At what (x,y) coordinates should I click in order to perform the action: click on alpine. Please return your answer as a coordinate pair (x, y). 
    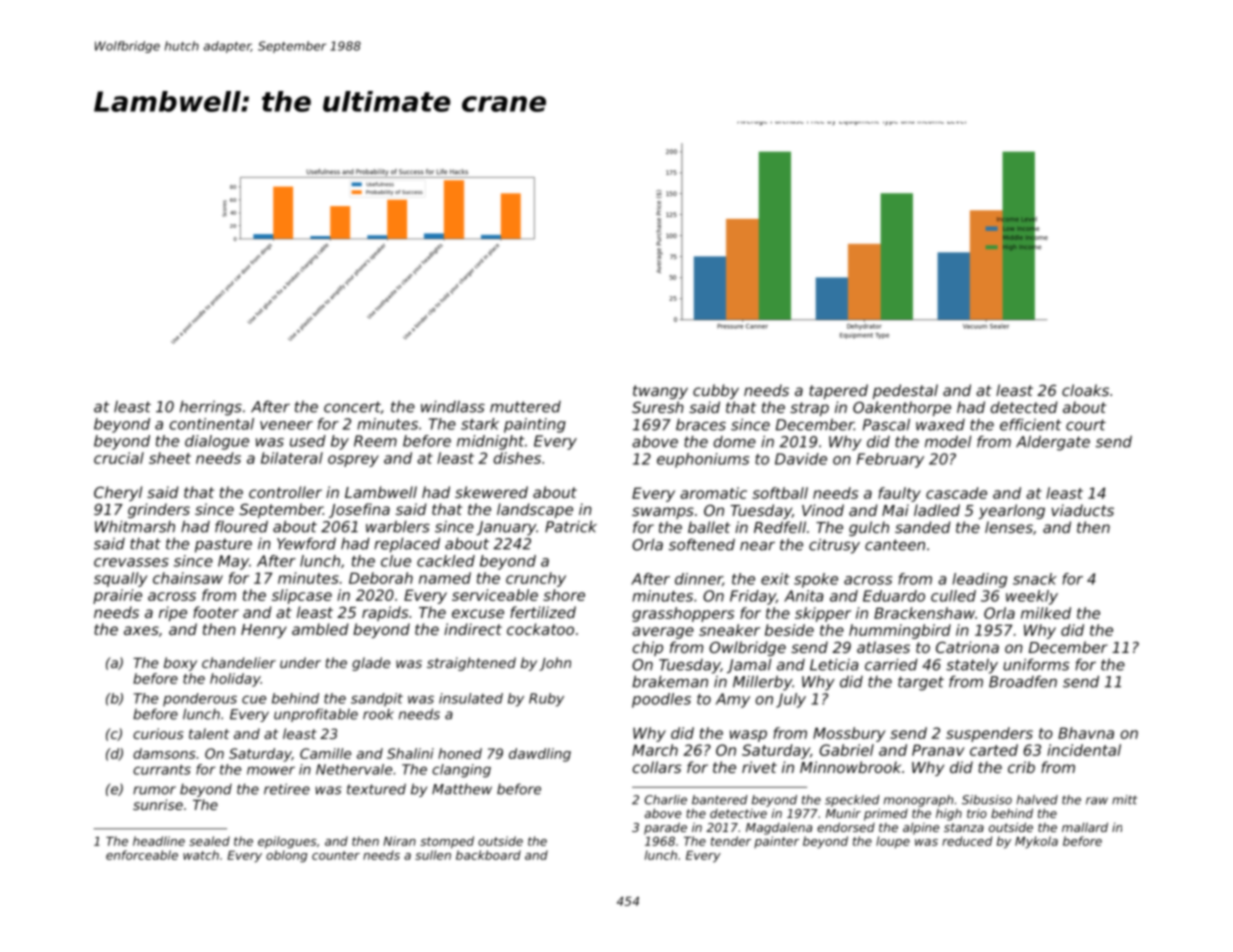
    Looking at the image, I should click on (921, 828).
